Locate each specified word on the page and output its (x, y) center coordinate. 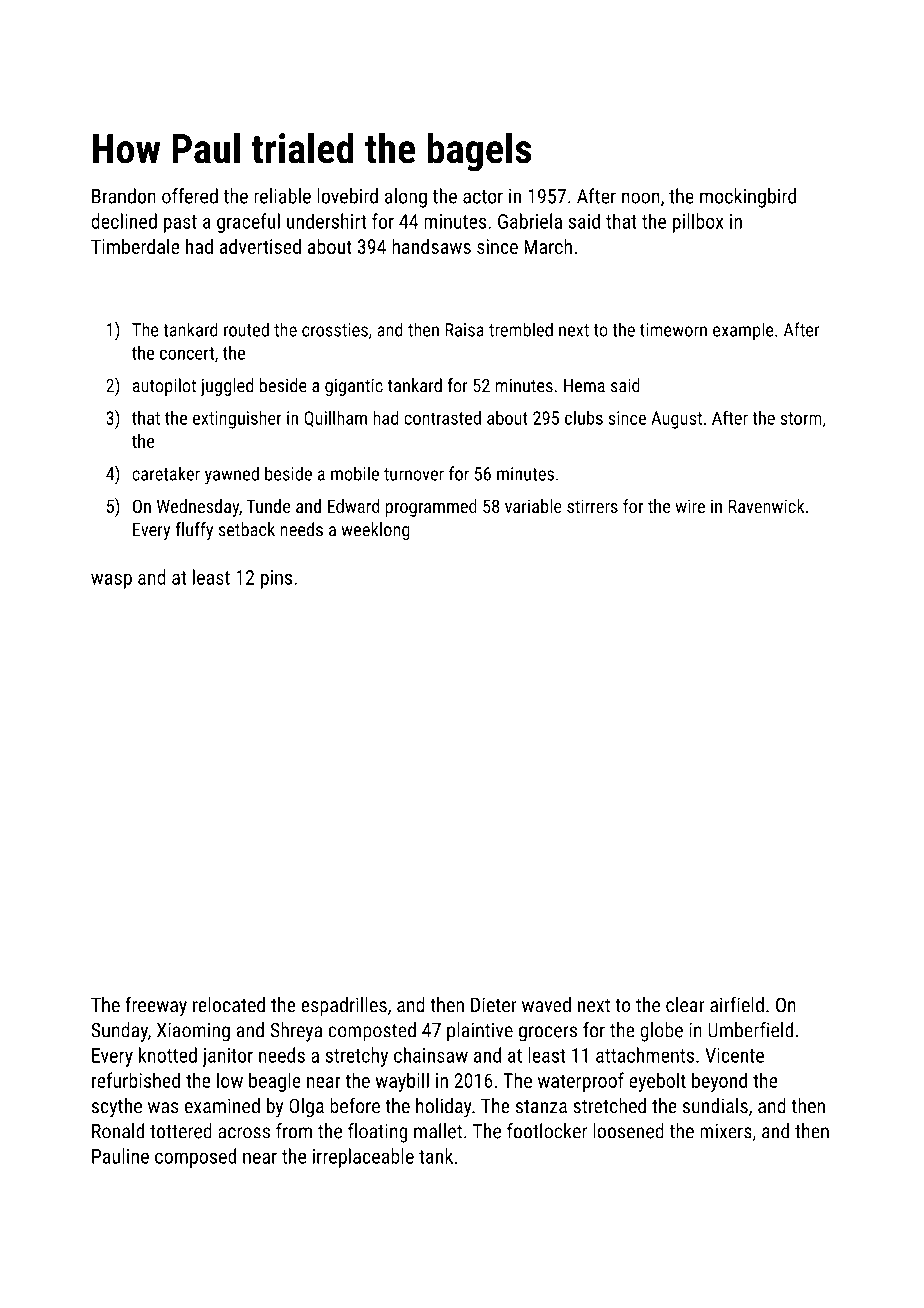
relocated (229, 1004)
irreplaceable (363, 1158)
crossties (335, 330)
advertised (260, 246)
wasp (111, 581)
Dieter (494, 1005)
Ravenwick (766, 506)
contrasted (442, 418)
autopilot (164, 387)
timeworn (673, 330)
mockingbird (748, 198)
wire (690, 506)
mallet (438, 1131)
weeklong (375, 531)
